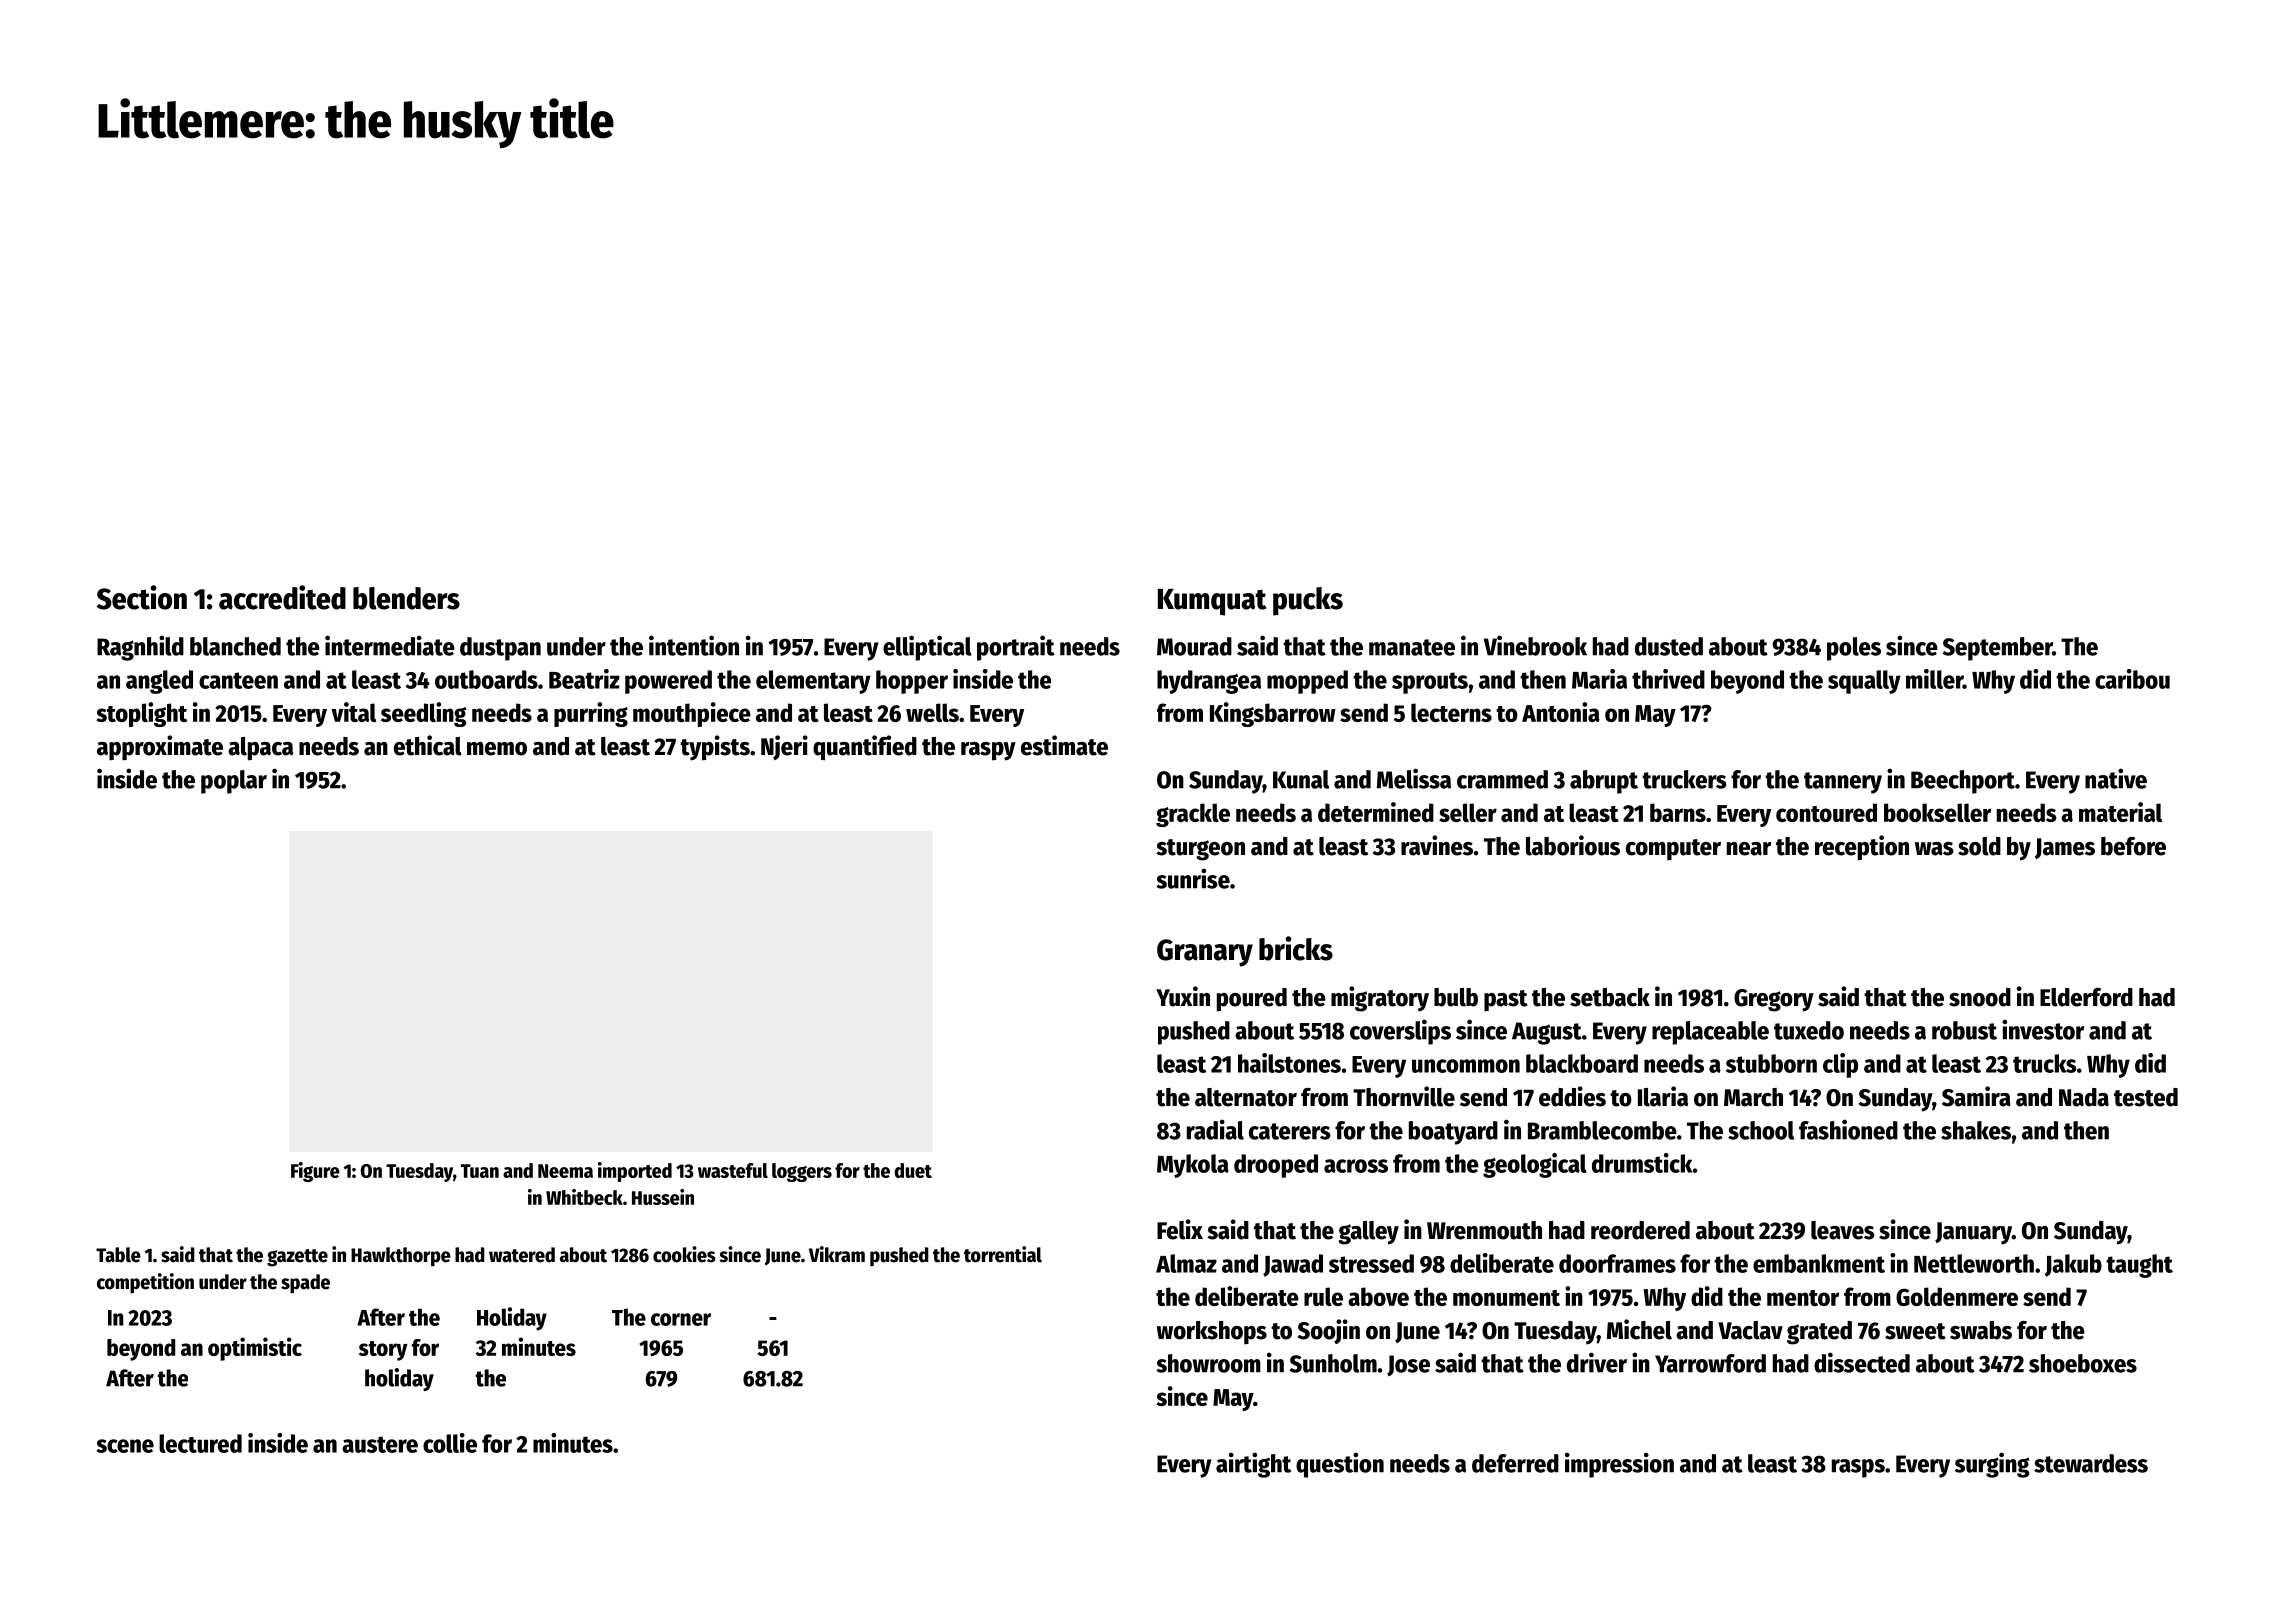 The height and width of the document is (1614, 2282). What do you see at coordinates (1963, 782) in the document?
I see `Beechport` at bounding box center [1963, 782].
